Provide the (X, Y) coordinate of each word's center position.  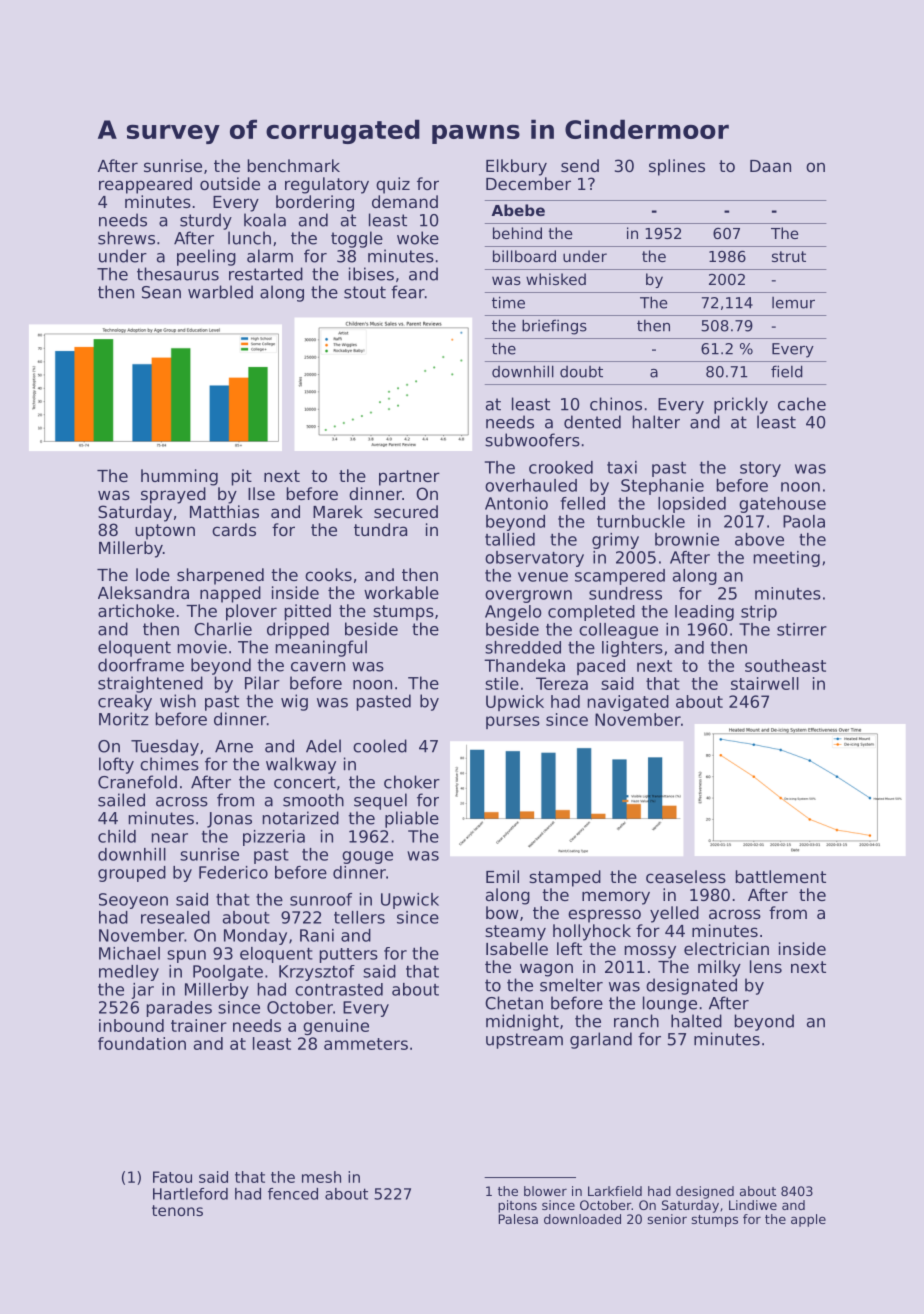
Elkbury (516, 167)
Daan (770, 166)
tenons (177, 1210)
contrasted (339, 989)
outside (230, 183)
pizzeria (274, 838)
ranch (636, 1021)
